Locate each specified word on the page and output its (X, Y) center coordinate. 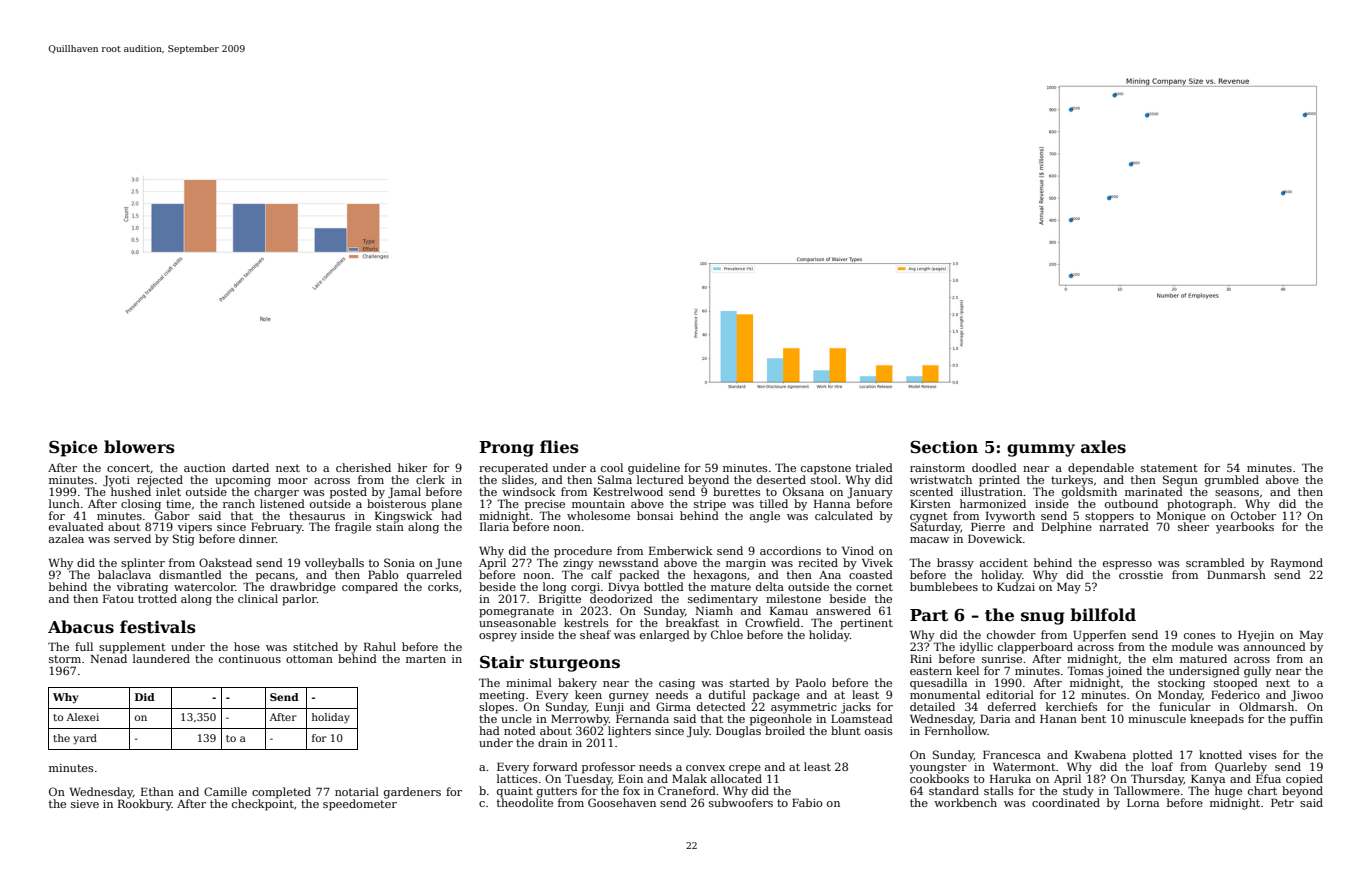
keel (967, 670)
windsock (529, 491)
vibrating (142, 588)
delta (770, 586)
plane (446, 504)
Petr (1282, 802)
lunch (64, 503)
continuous (250, 659)
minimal (529, 682)
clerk (430, 479)
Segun (1180, 481)
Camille (225, 791)
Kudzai (1016, 586)
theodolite (525, 802)
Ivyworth (1010, 516)
